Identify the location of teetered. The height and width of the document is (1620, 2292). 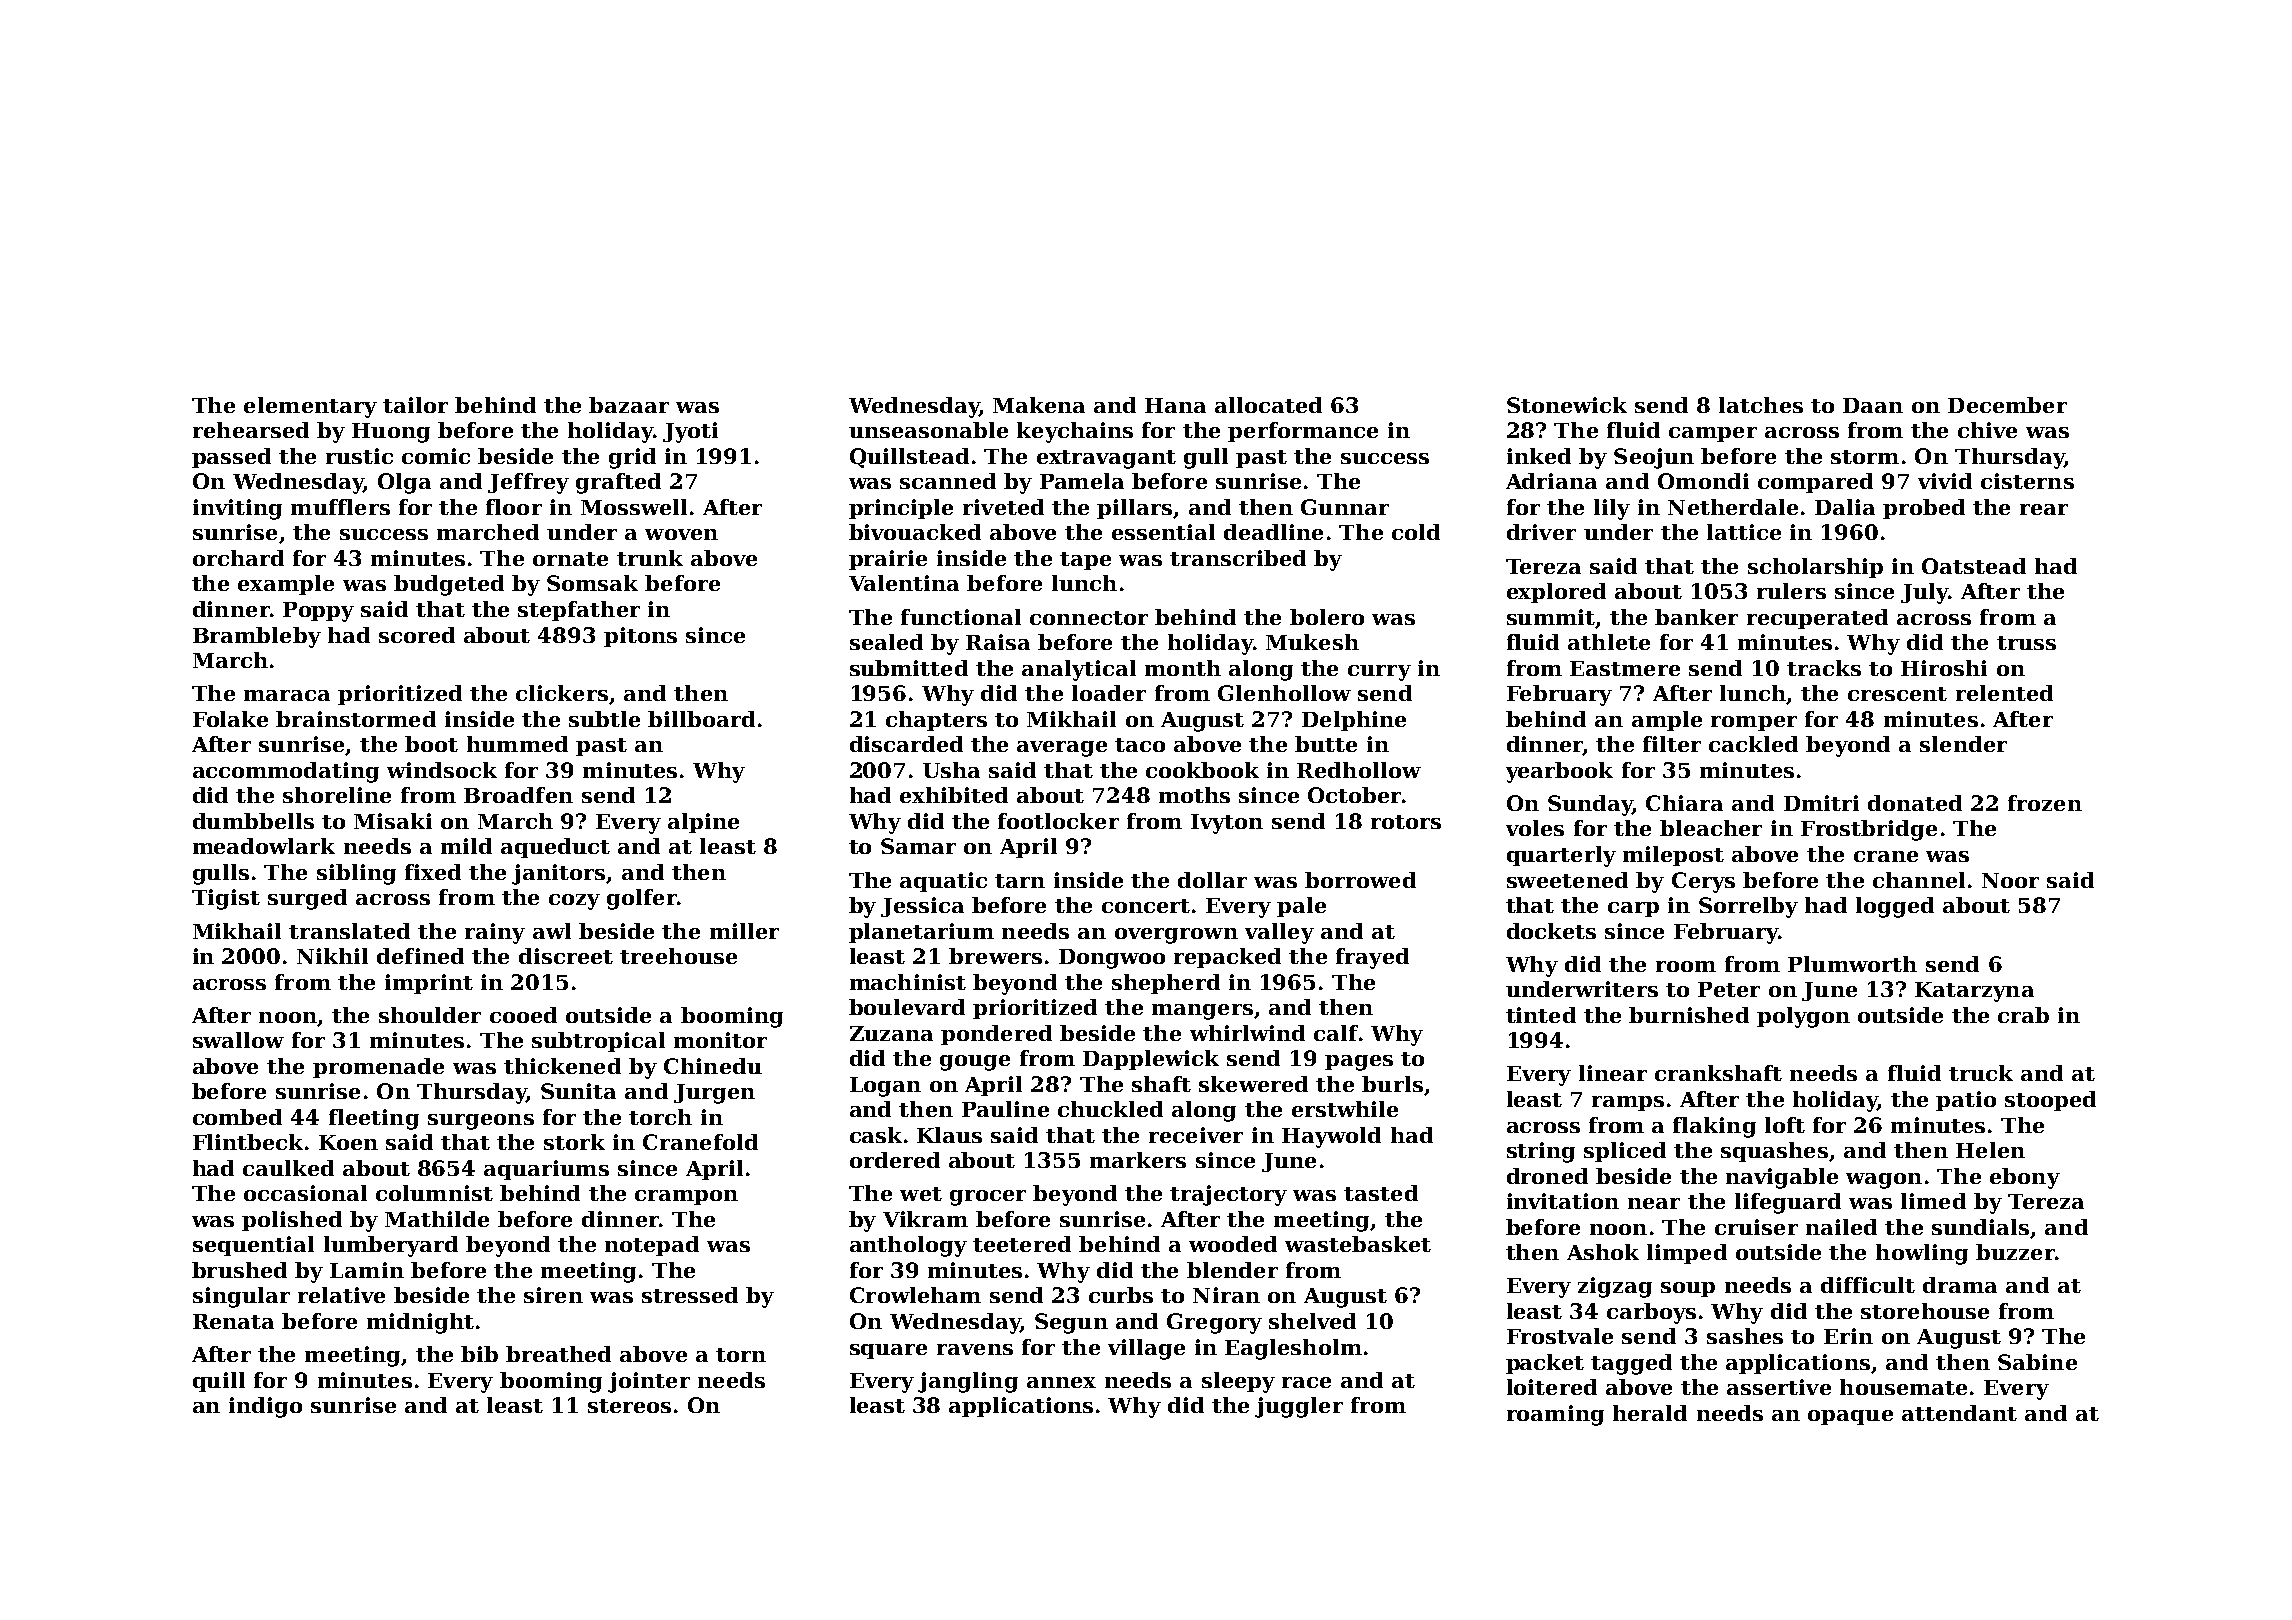
(1022, 1244).
